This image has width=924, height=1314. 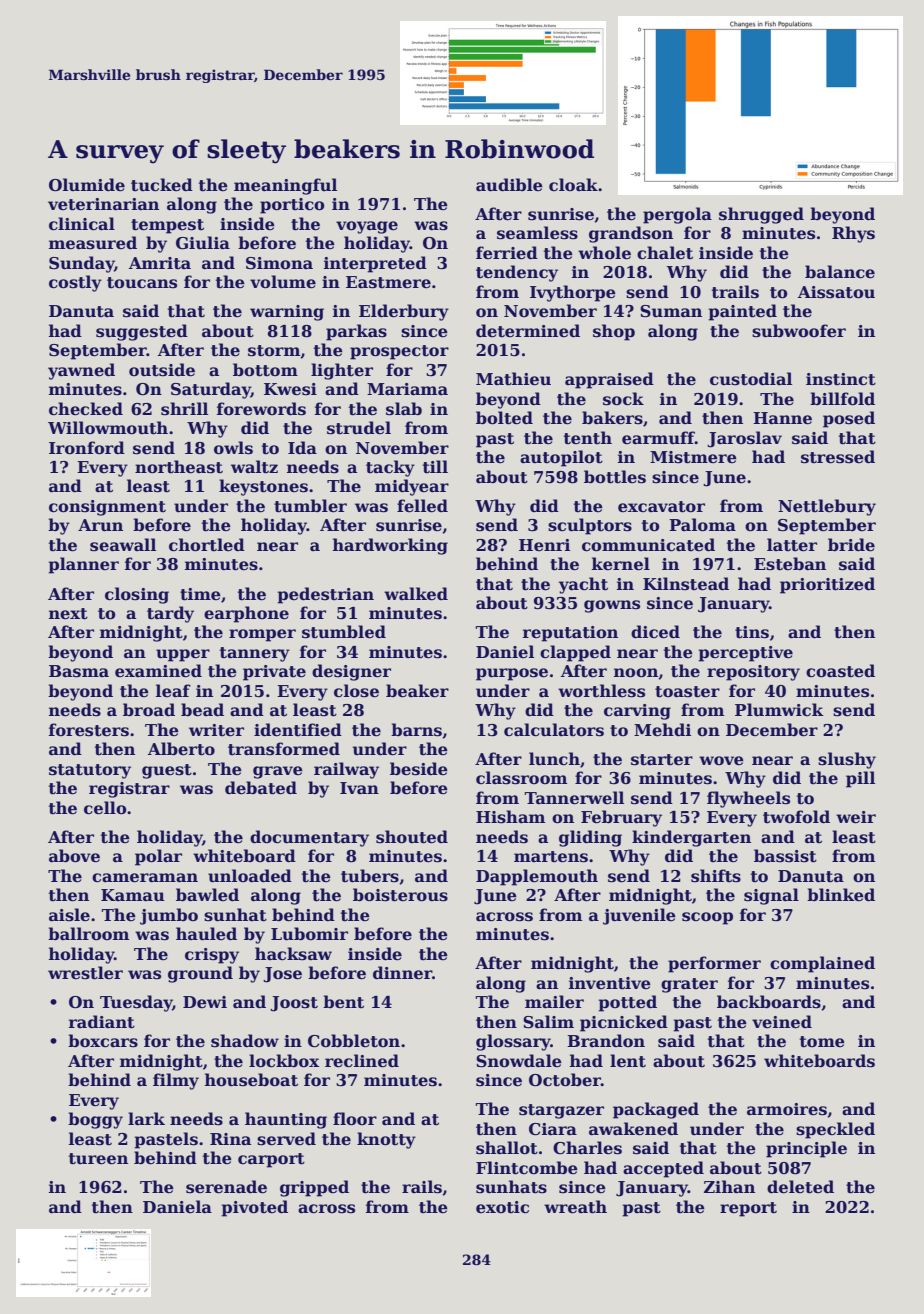 I want to click on knotty, so click(x=386, y=1140).
